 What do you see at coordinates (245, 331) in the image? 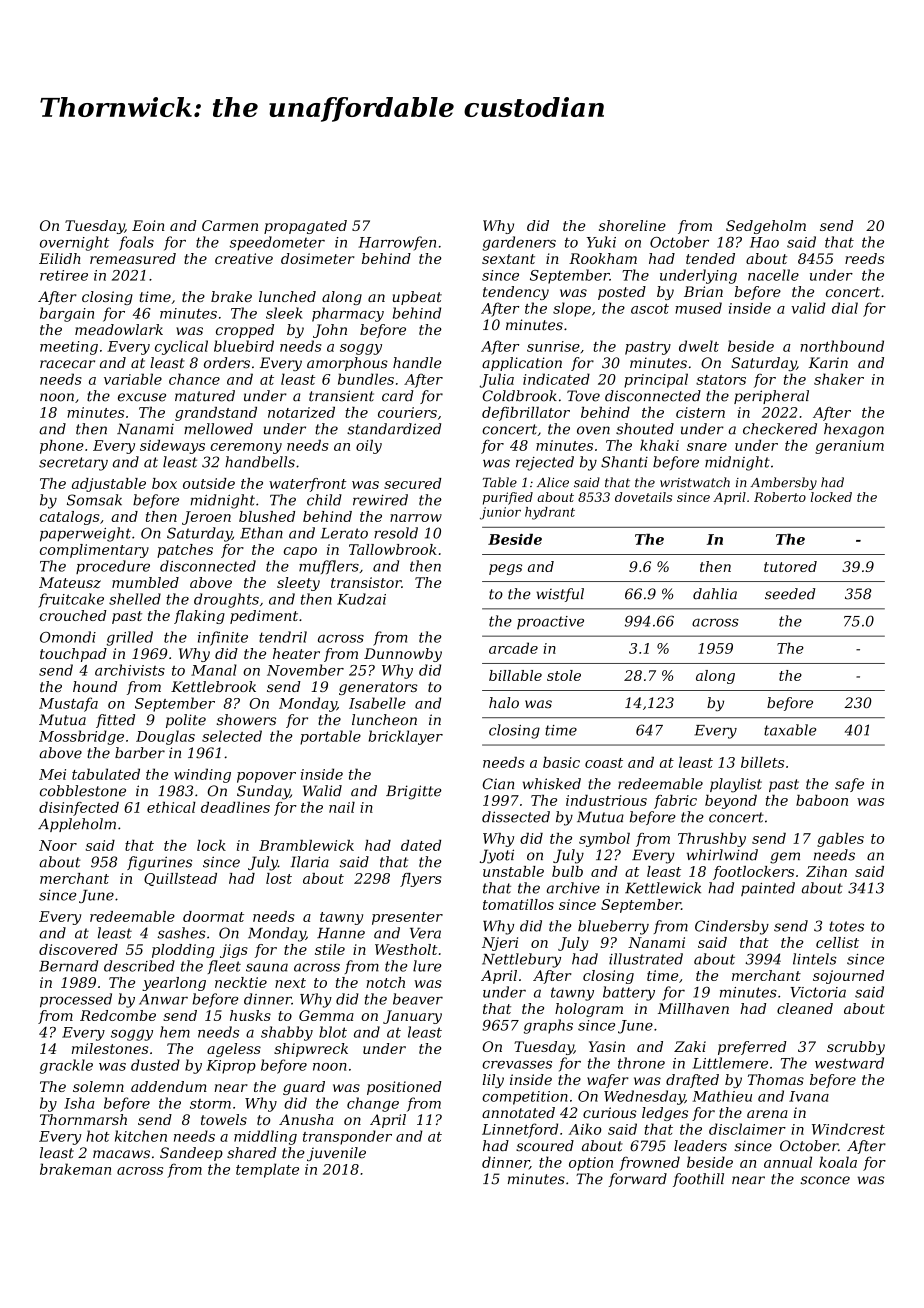
I see `cropped` at bounding box center [245, 331].
